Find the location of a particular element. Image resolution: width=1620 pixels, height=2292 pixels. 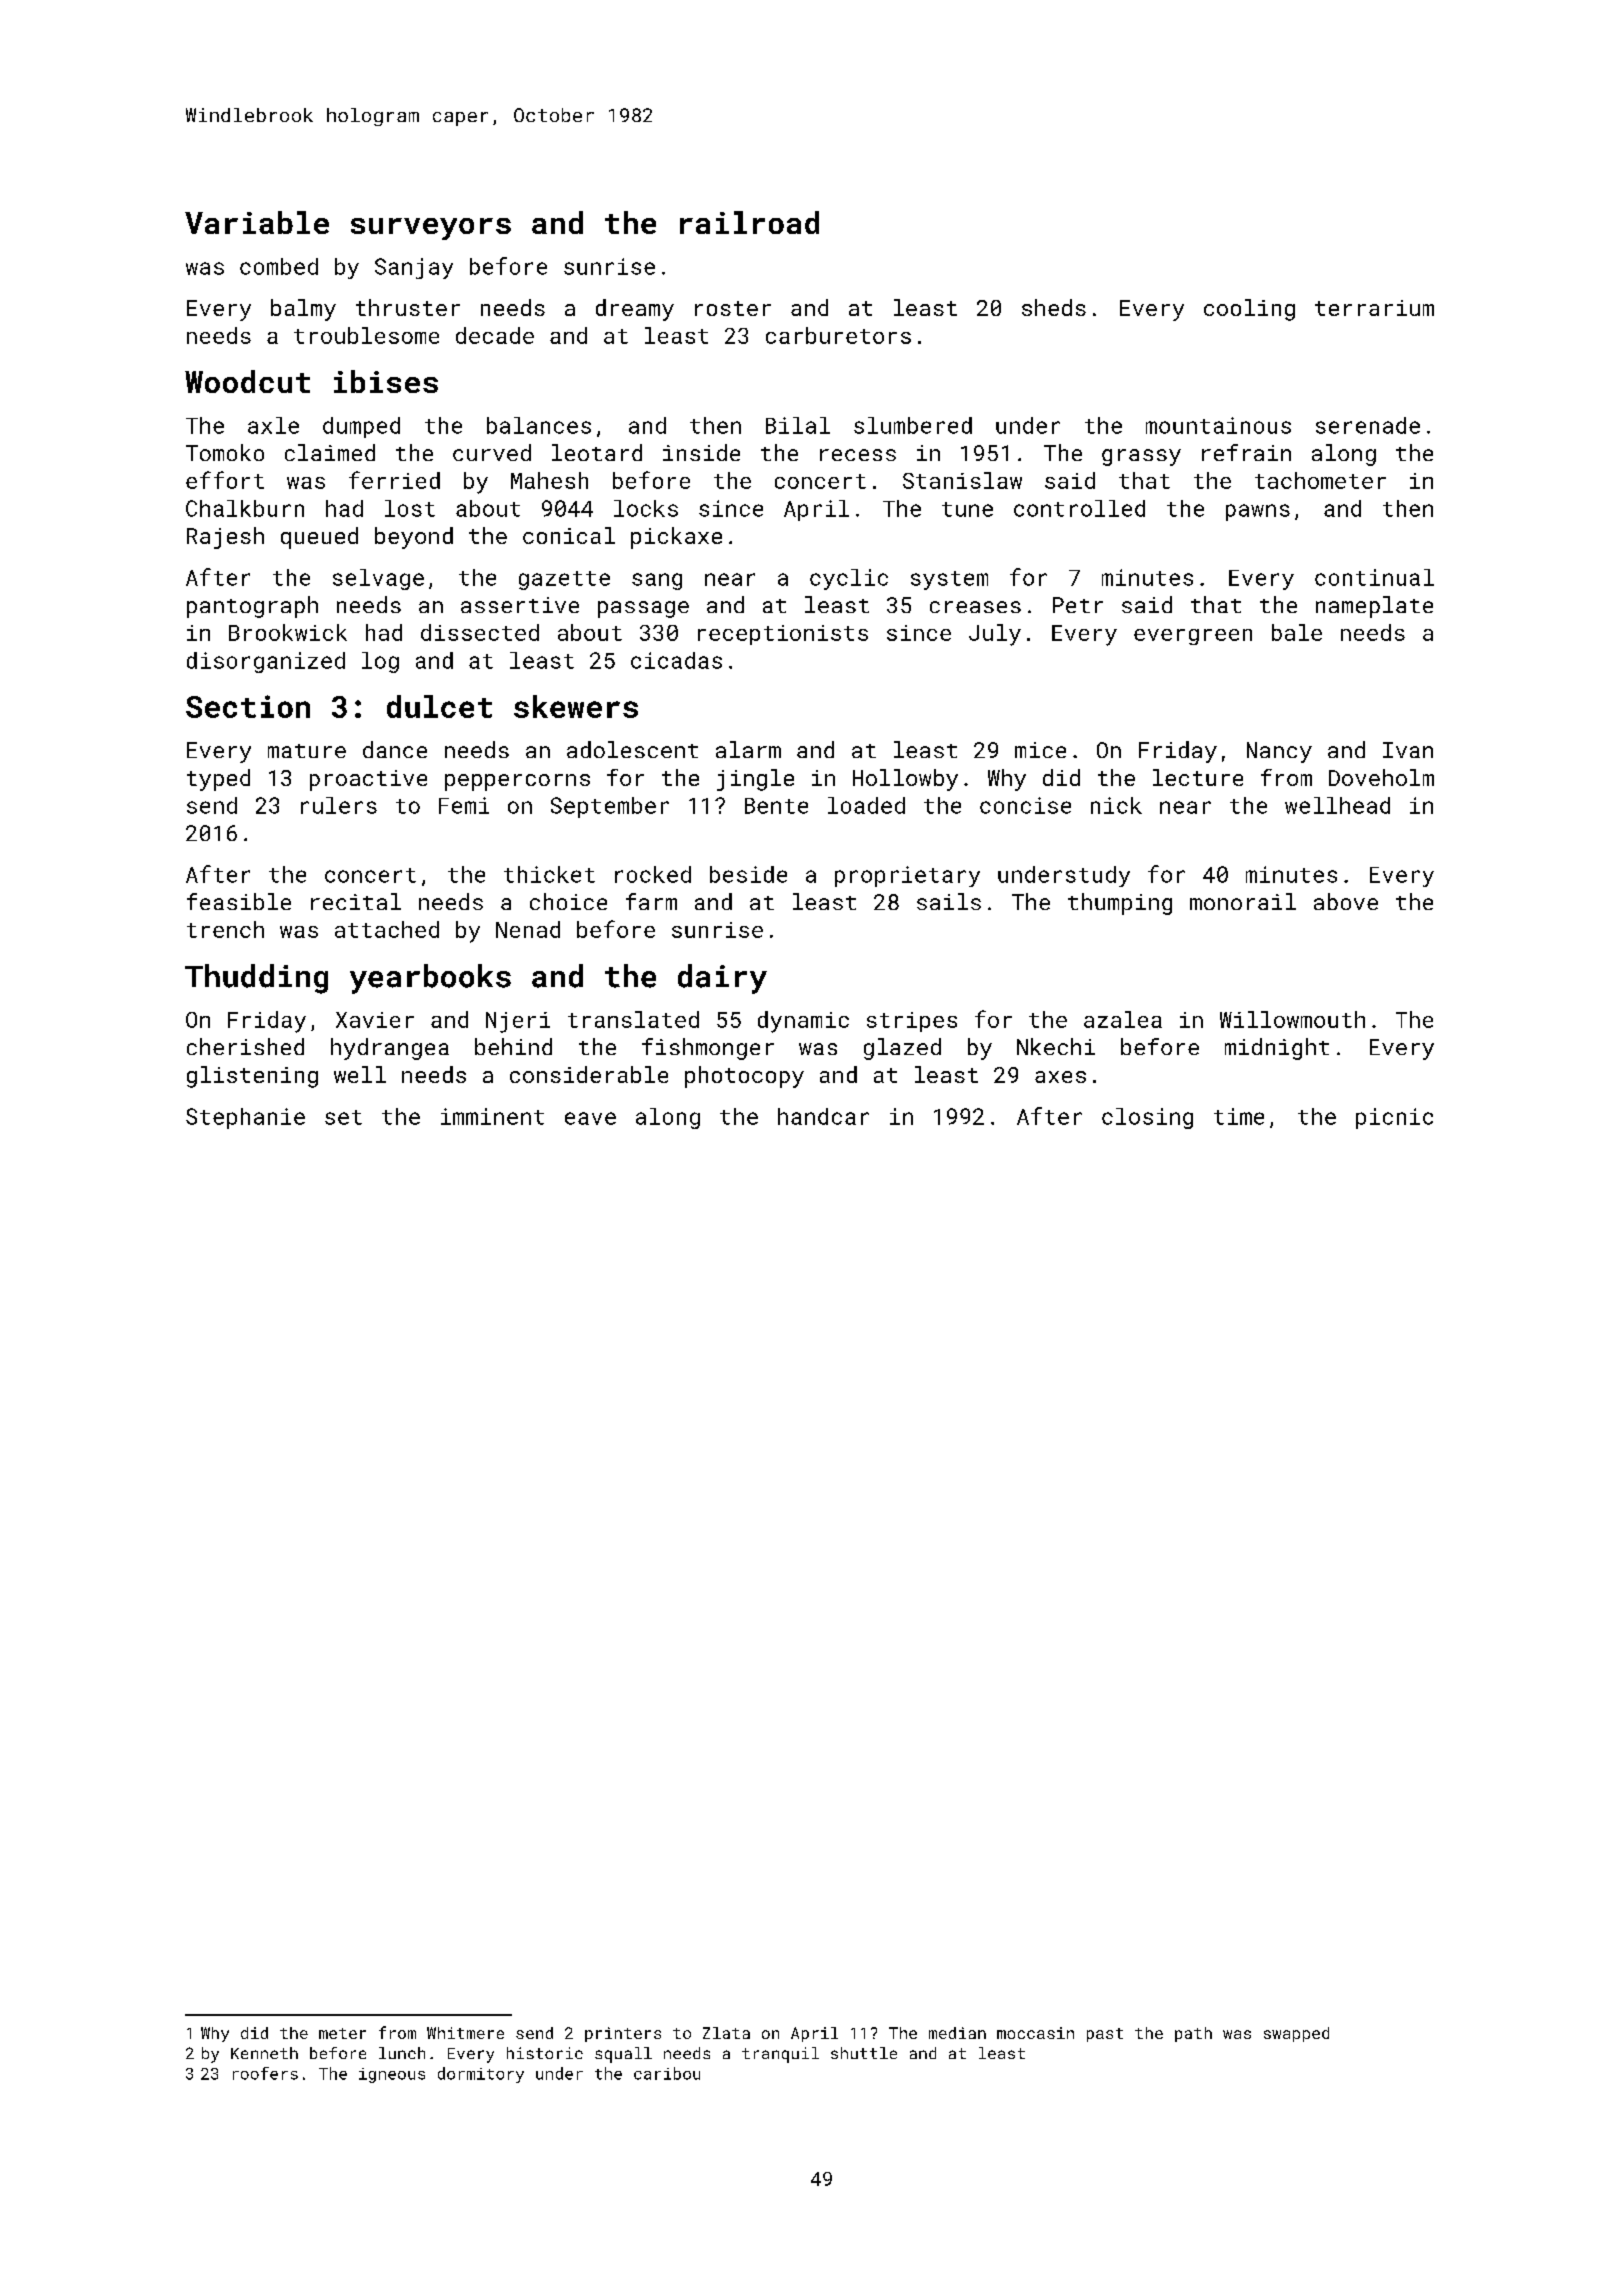

time is located at coordinates (1239, 1116).
